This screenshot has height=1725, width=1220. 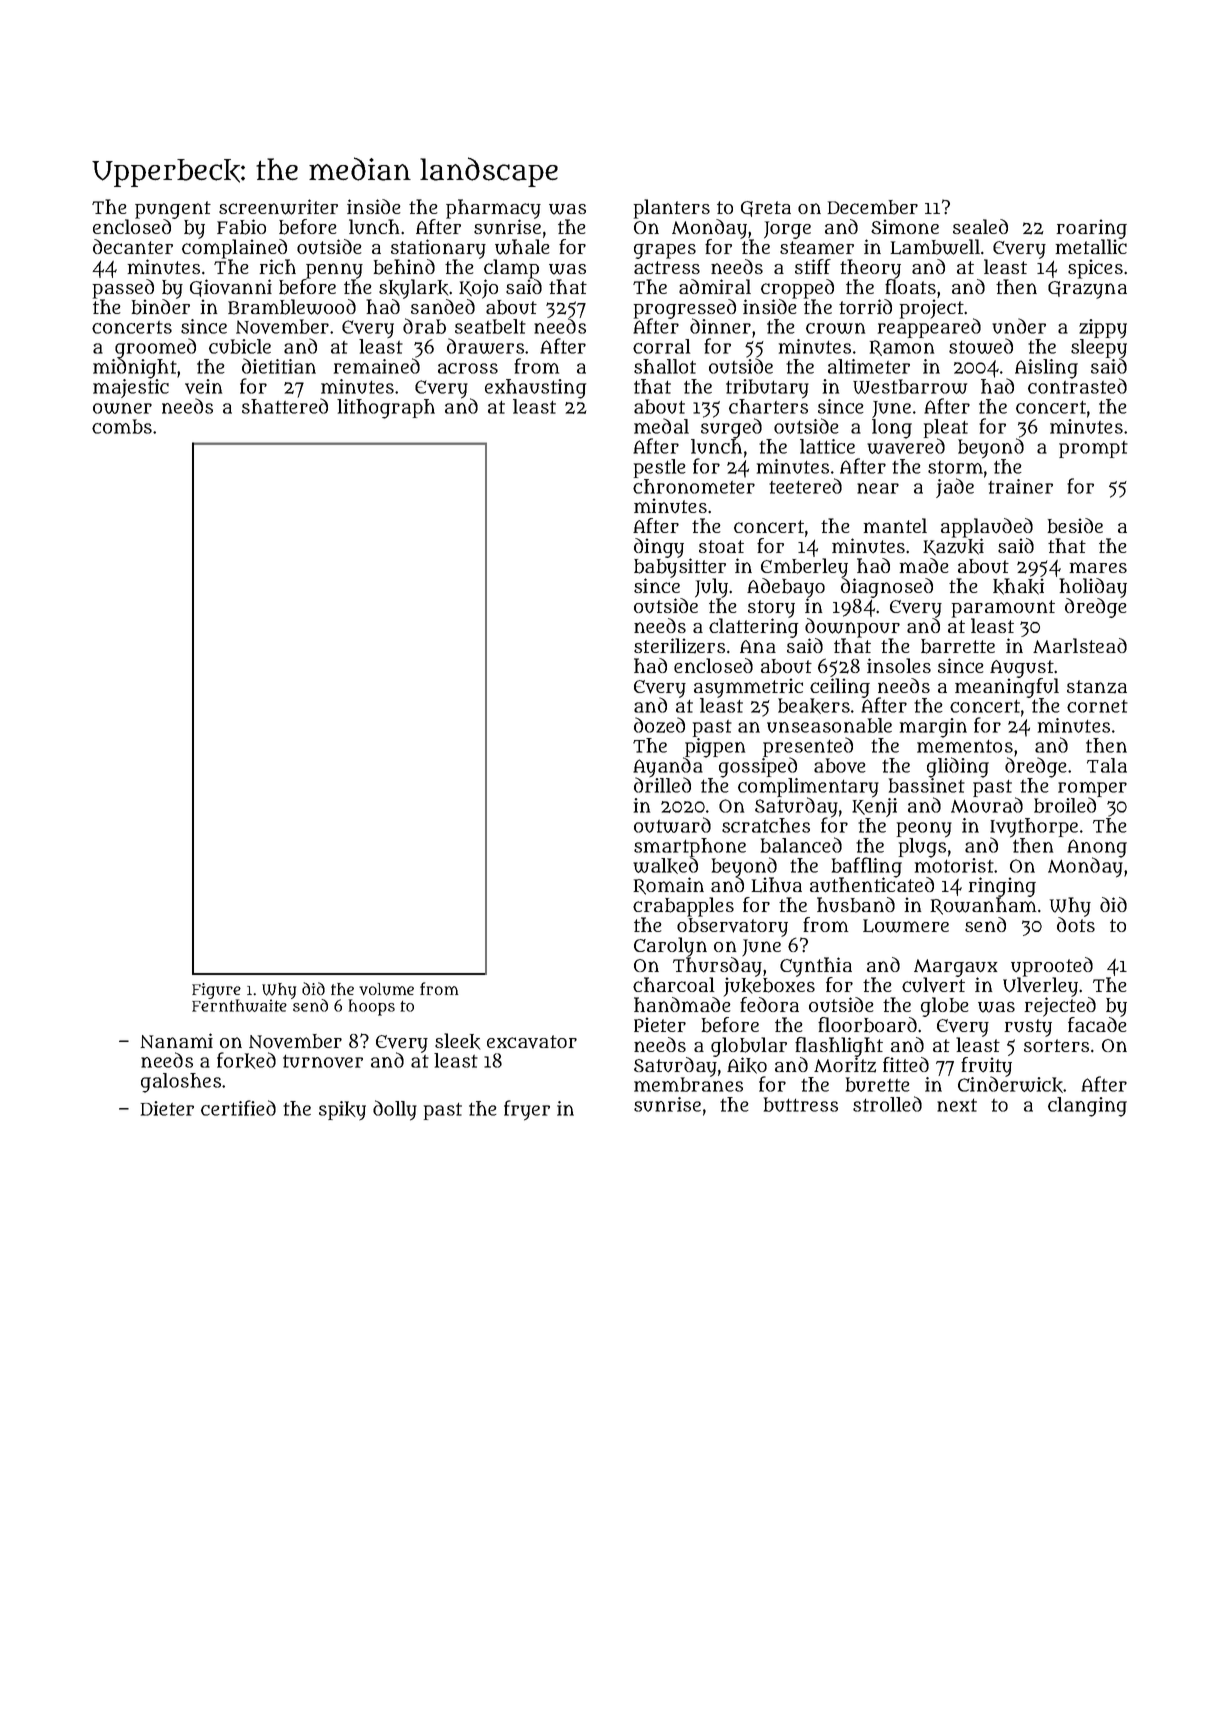 What do you see at coordinates (662, 785) in the screenshot?
I see `drilled` at bounding box center [662, 785].
